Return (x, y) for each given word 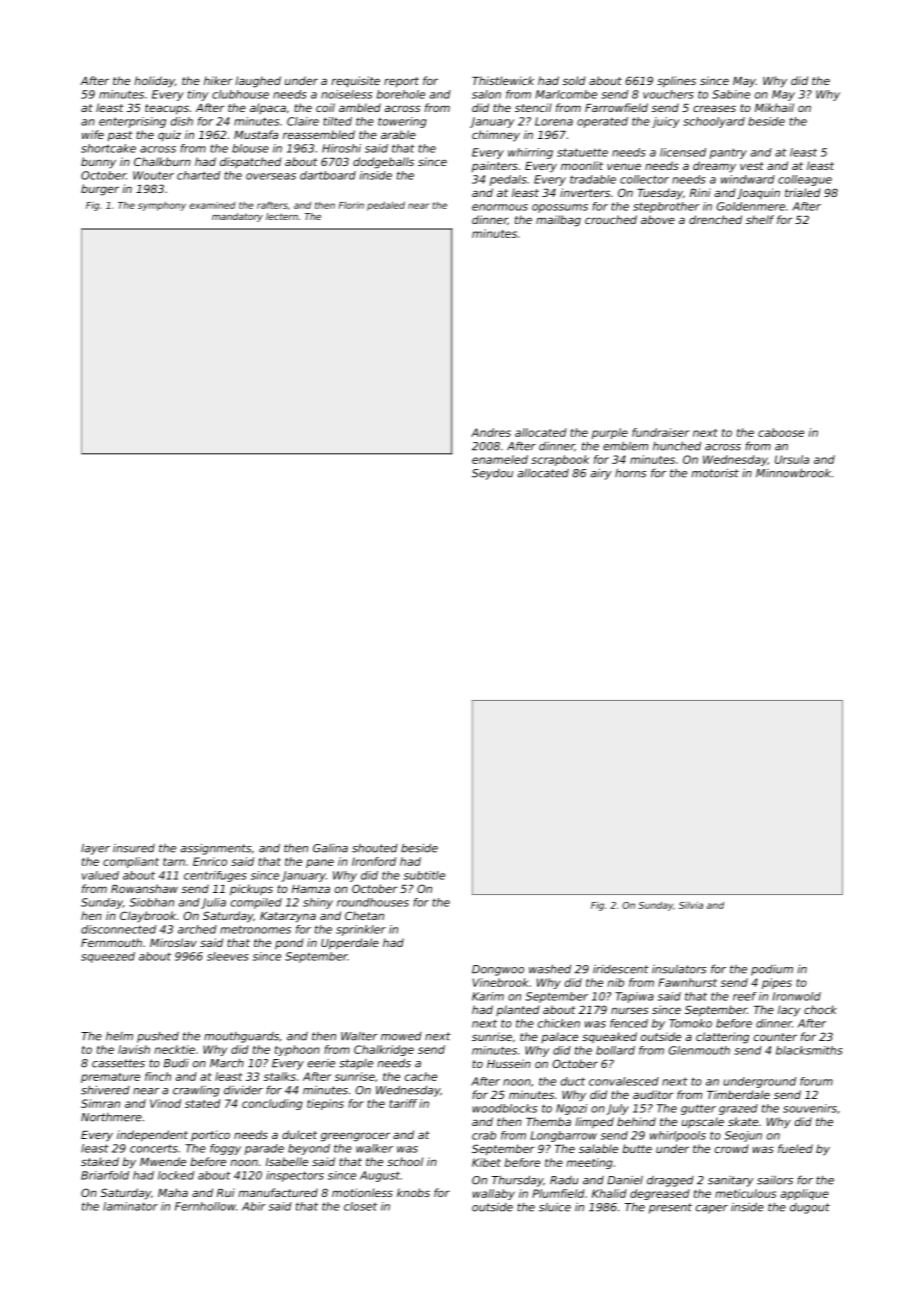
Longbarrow (563, 1136)
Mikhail (774, 107)
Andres (491, 432)
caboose (781, 432)
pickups (251, 890)
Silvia (691, 905)
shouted (375, 848)
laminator (130, 1206)
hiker (218, 80)
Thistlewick (503, 80)
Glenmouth (699, 1050)
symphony (162, 206)
